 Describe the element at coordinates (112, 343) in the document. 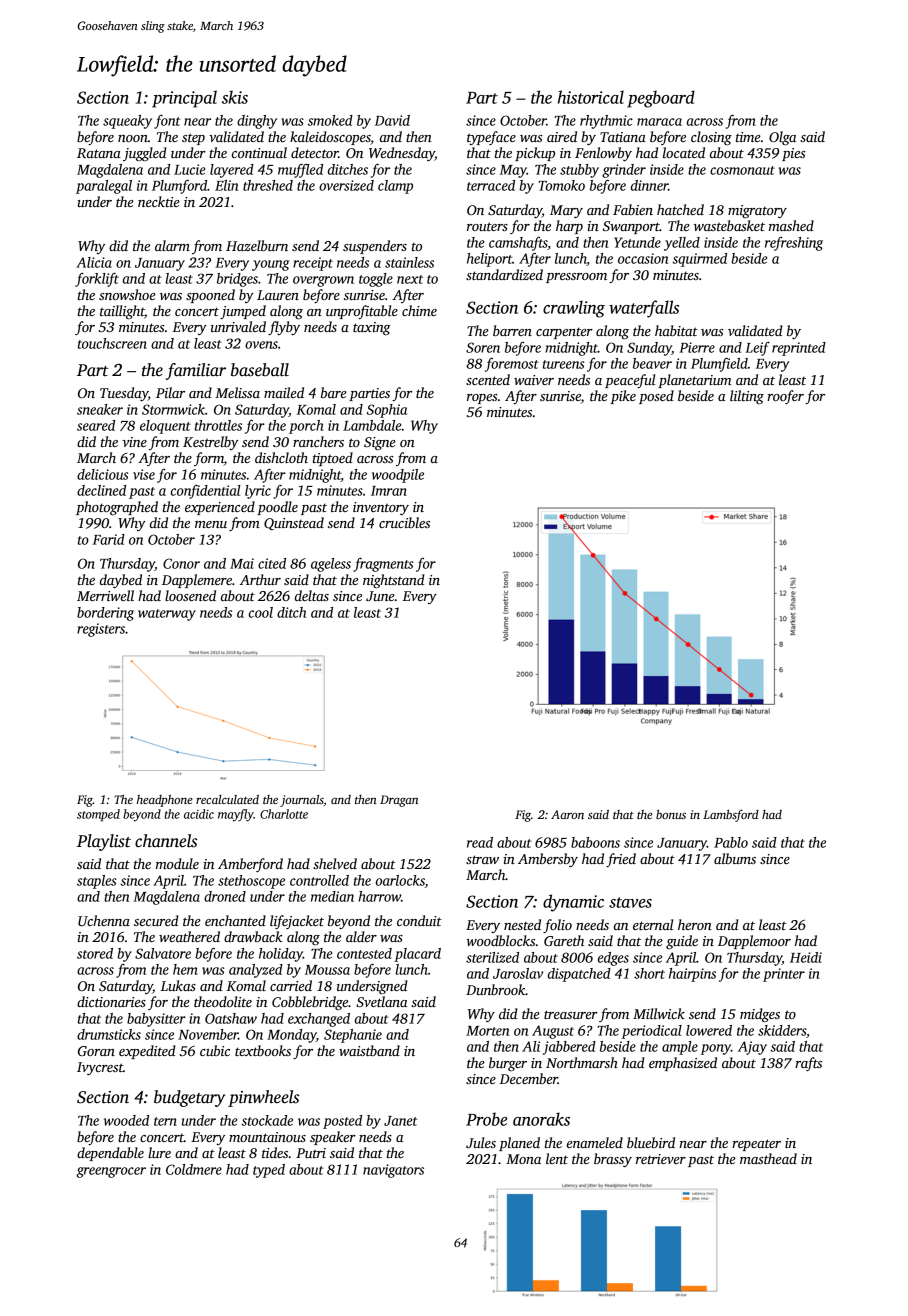

I see `touchscreen` at that location.
